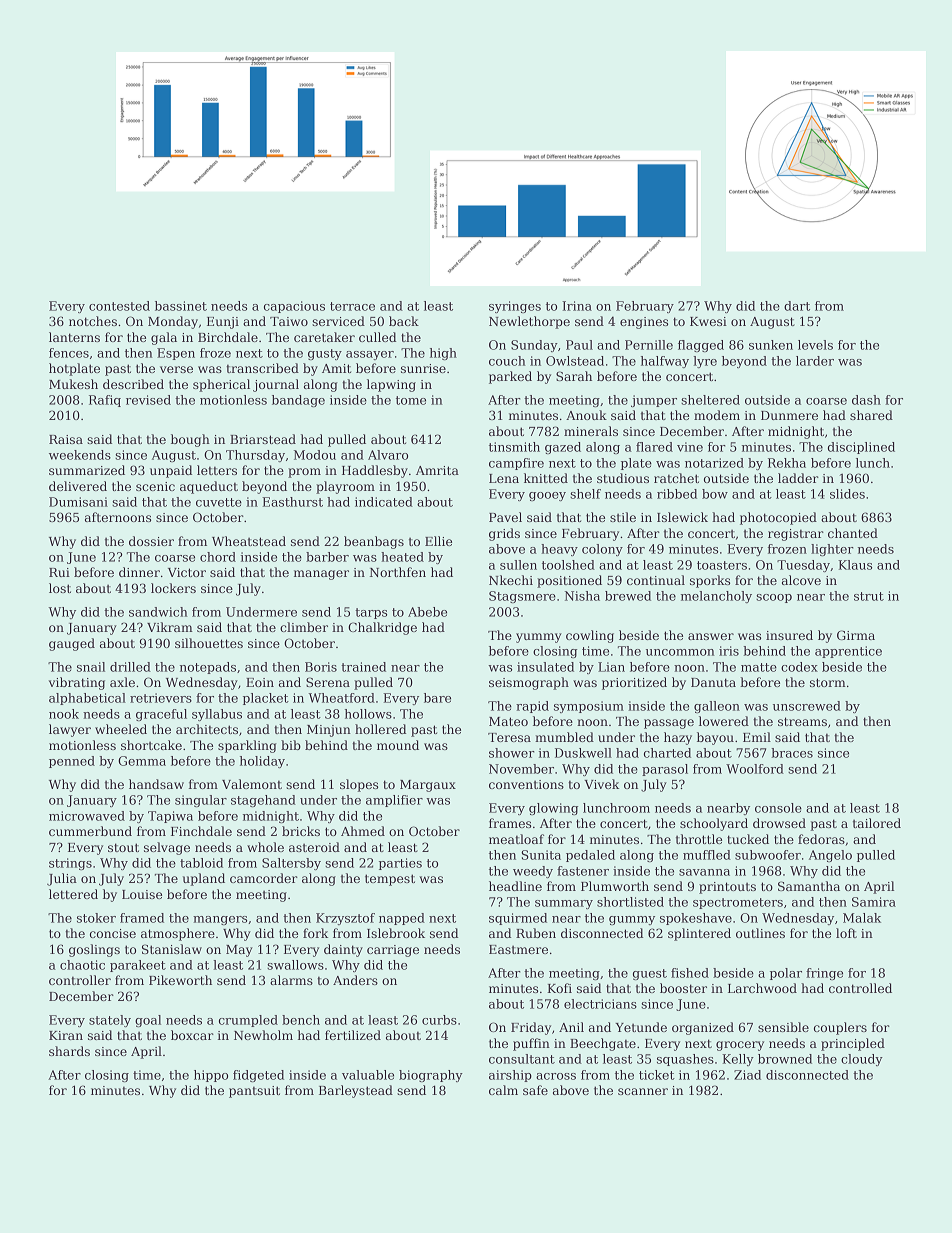 Image resolution: width=952 pixels, height=1233 pixels. I want to click on subwoofer, so click(768, 855).
